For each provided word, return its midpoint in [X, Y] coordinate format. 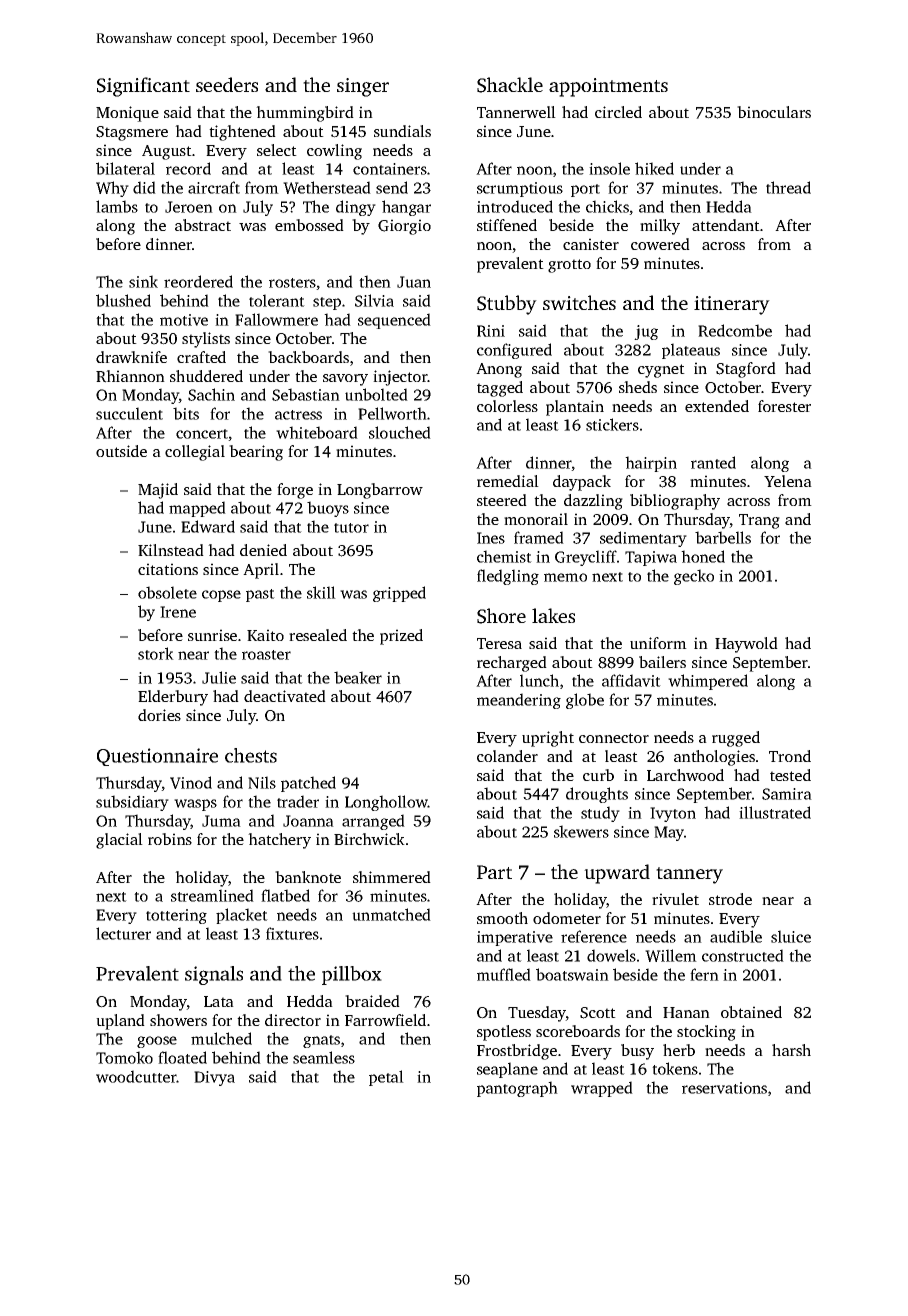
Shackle [510, 85]
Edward [208, 526]
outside [121, 451]
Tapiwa [651, 558]
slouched [400, 432]
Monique [127, 114]
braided [372, 1001]
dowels [611, 955]
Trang [759, 521]
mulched [221, 1038]
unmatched [391, 914]
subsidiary [132, 803]
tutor [351, 528]
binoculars [774, 112]
